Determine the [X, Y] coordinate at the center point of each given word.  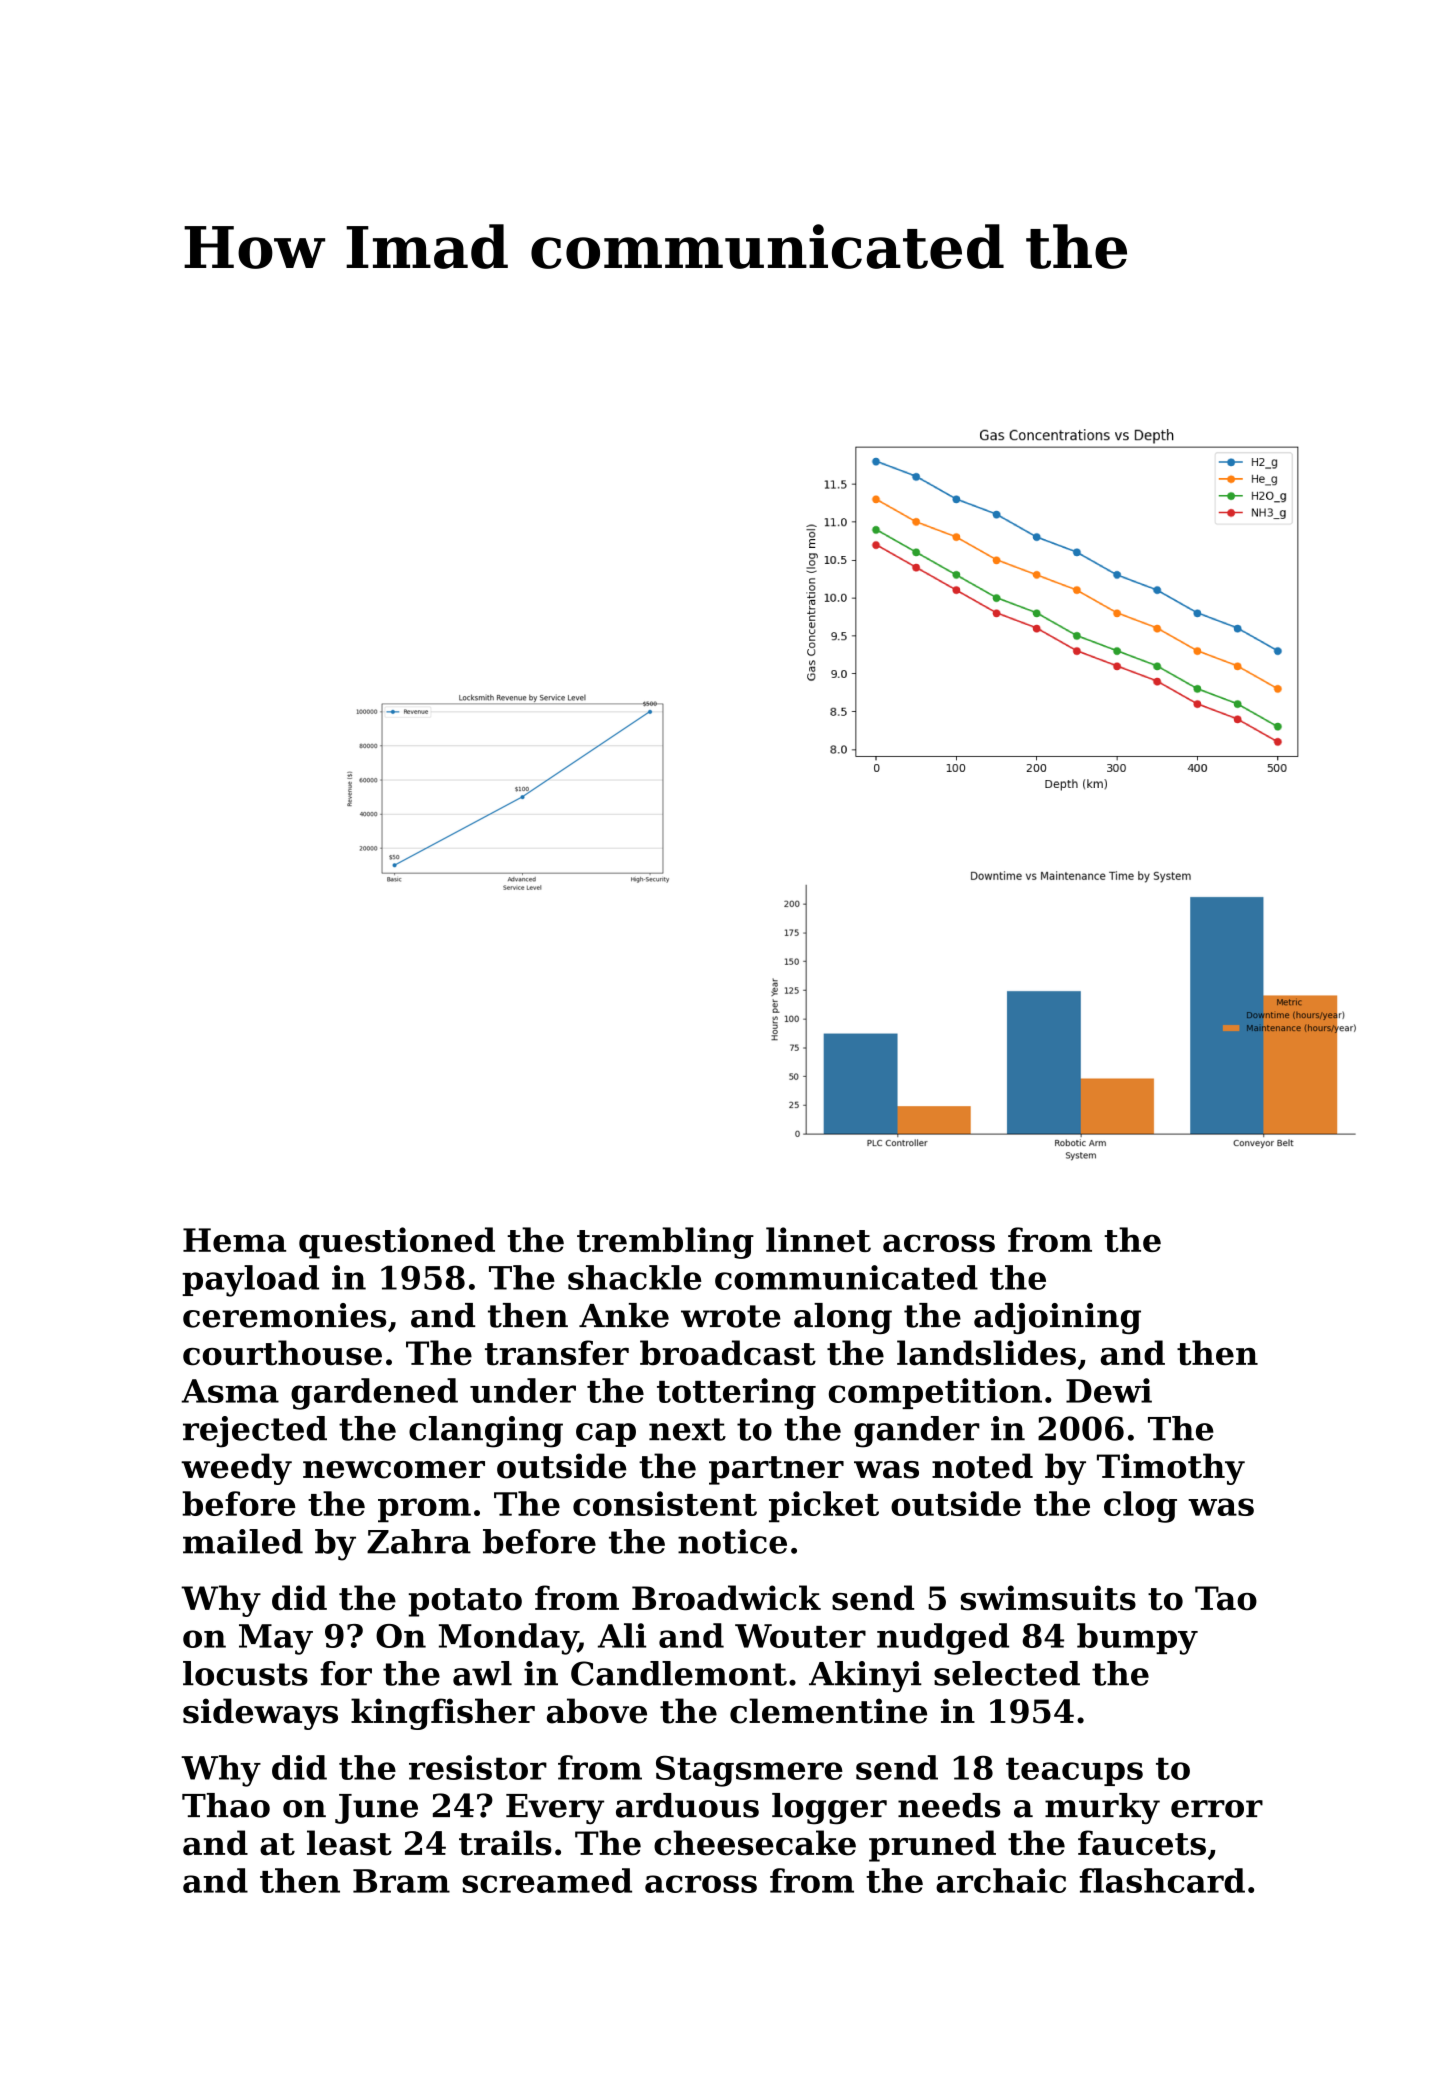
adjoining [1057, 1318]
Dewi [1109, 1390]
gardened [374, 1394]
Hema [234, 1240]
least [349, 1843]
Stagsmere [749, 1771]
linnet [818, 1239]
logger [829, 1809]
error [1217, 1809]
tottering [736, 1394]
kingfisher [443, 1714]
